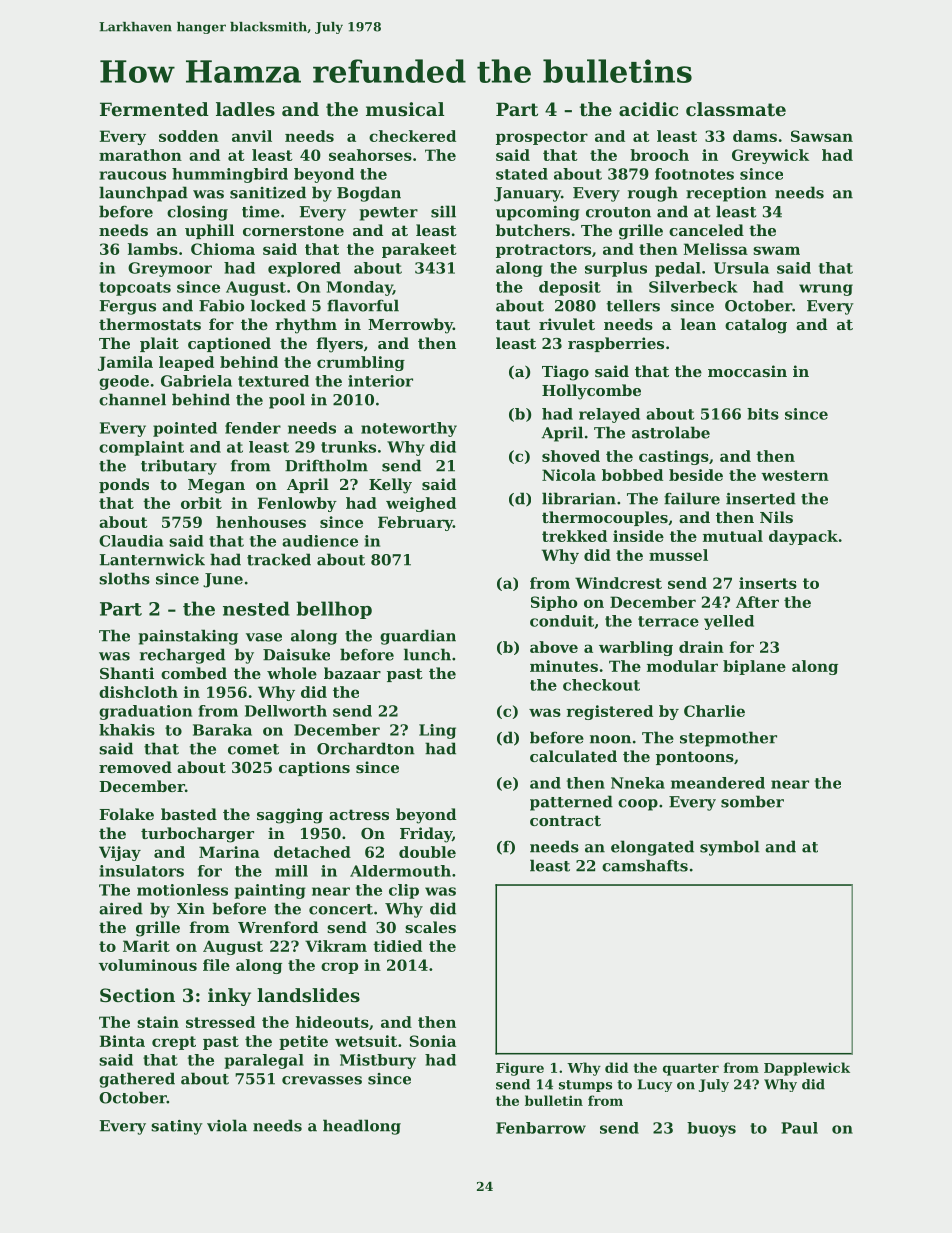 Image resolution: width=952 pixels, height=1233 pixels. Describe the element at coordinates (177, 1127) in the image. I see `satiny` at that location.
